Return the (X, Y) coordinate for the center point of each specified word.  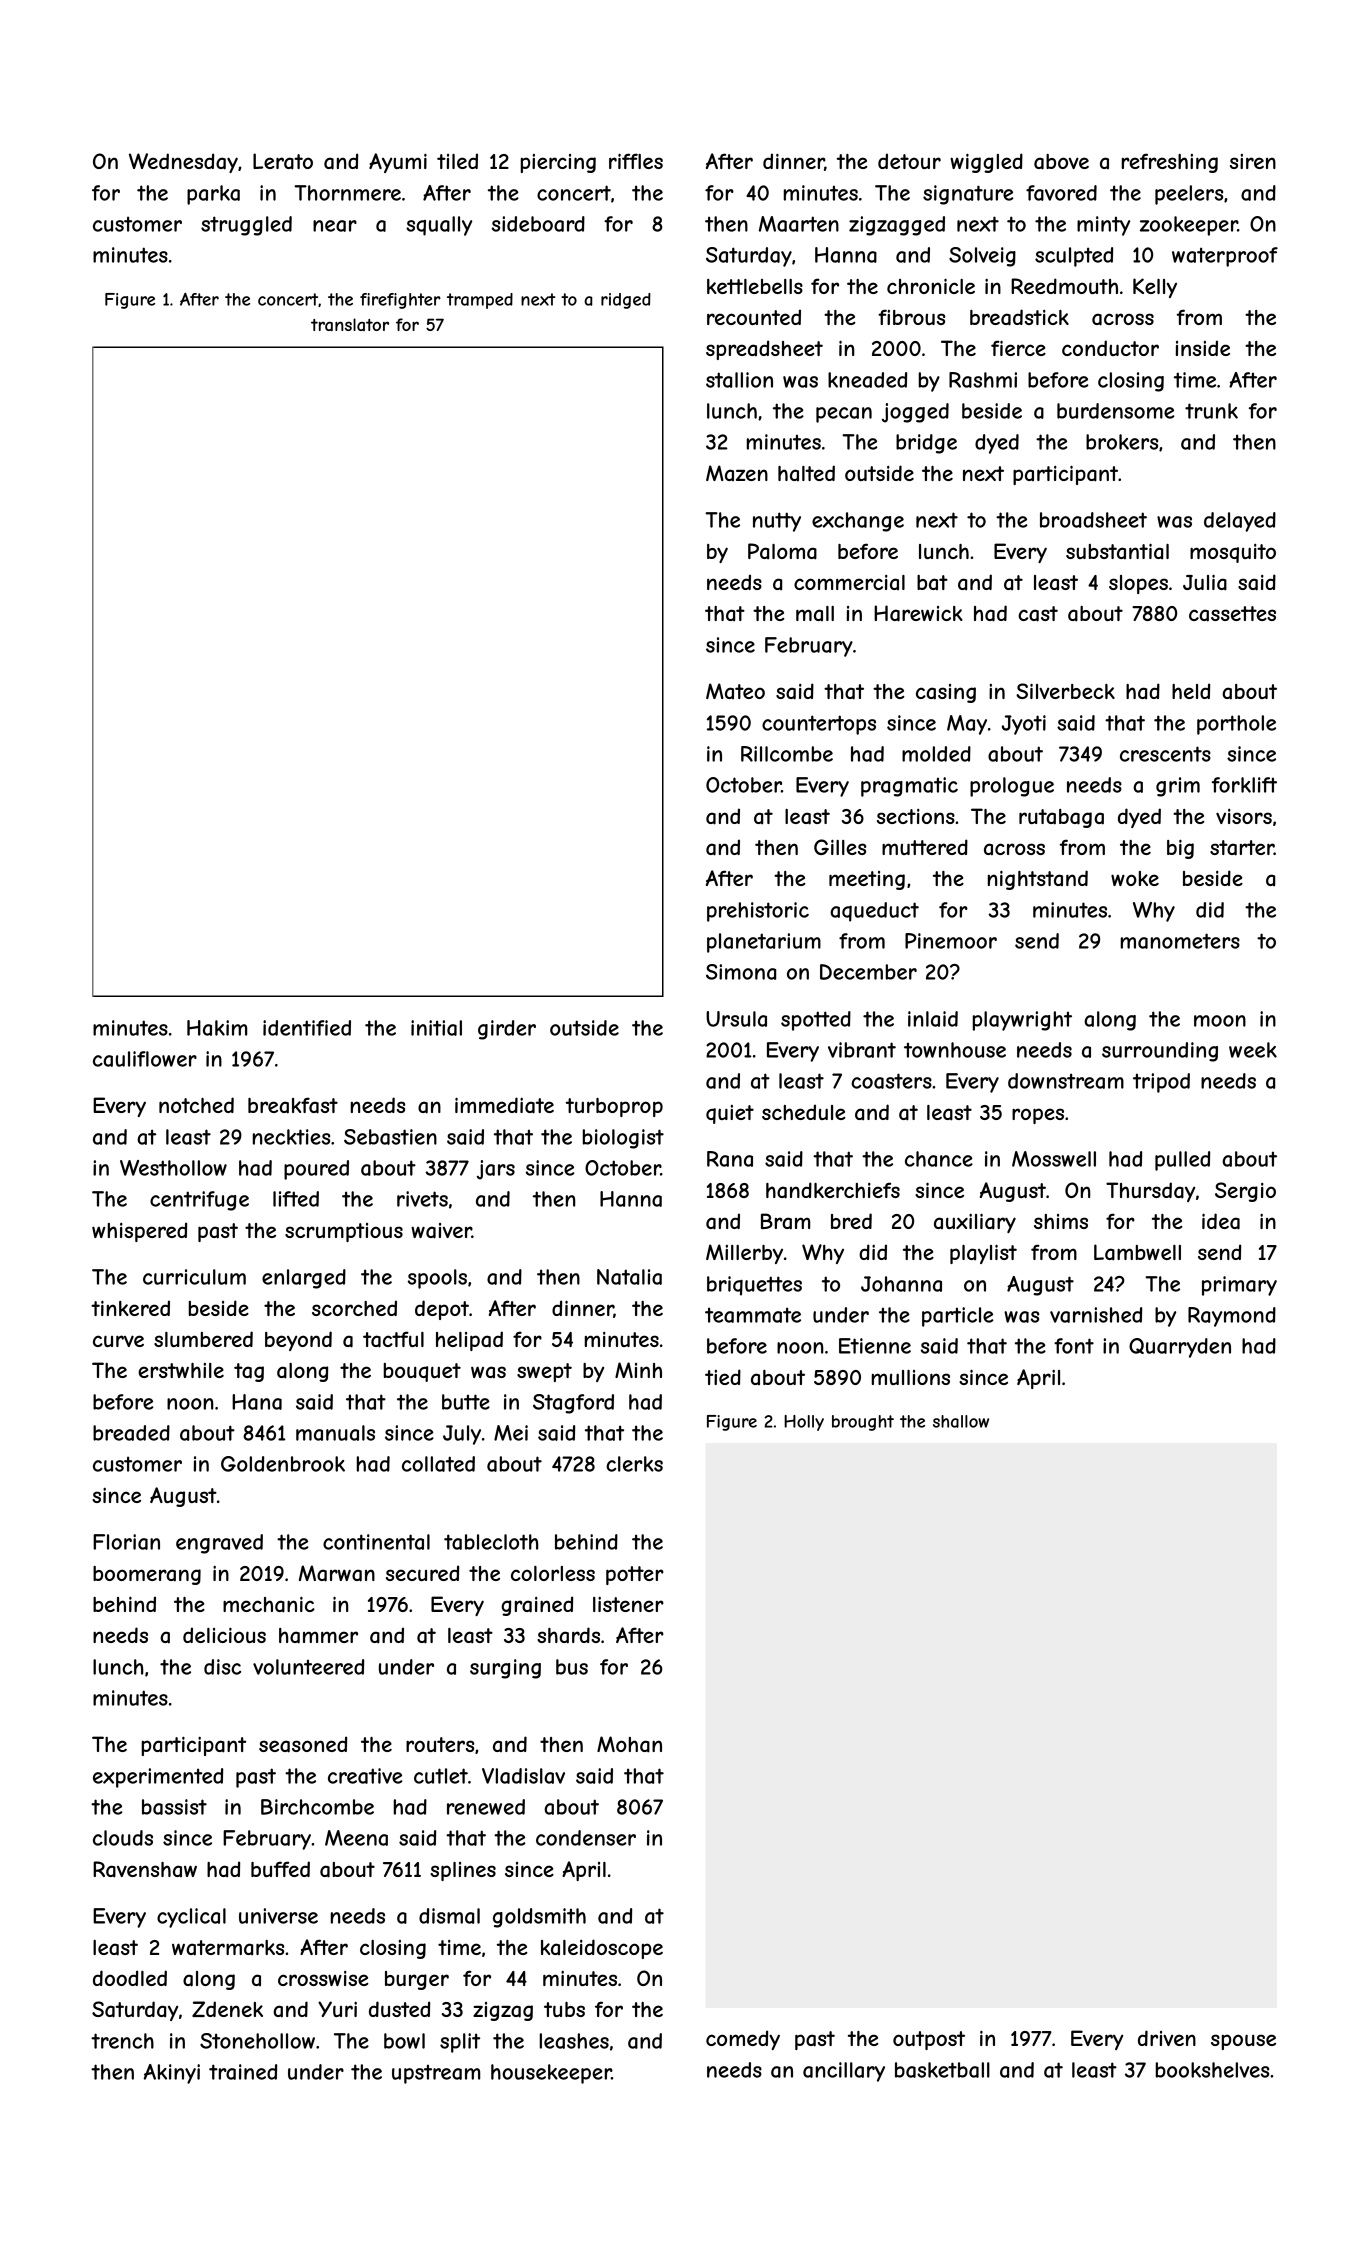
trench (122, 2041)
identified (307, 1028)
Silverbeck (1065, 691)
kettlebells (755, 286)
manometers (1180, 941)
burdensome (1116, 411)
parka (213, 195)
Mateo (735, 691)
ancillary (844, 2072)
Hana (257, 1402)
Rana (730, 1159)
